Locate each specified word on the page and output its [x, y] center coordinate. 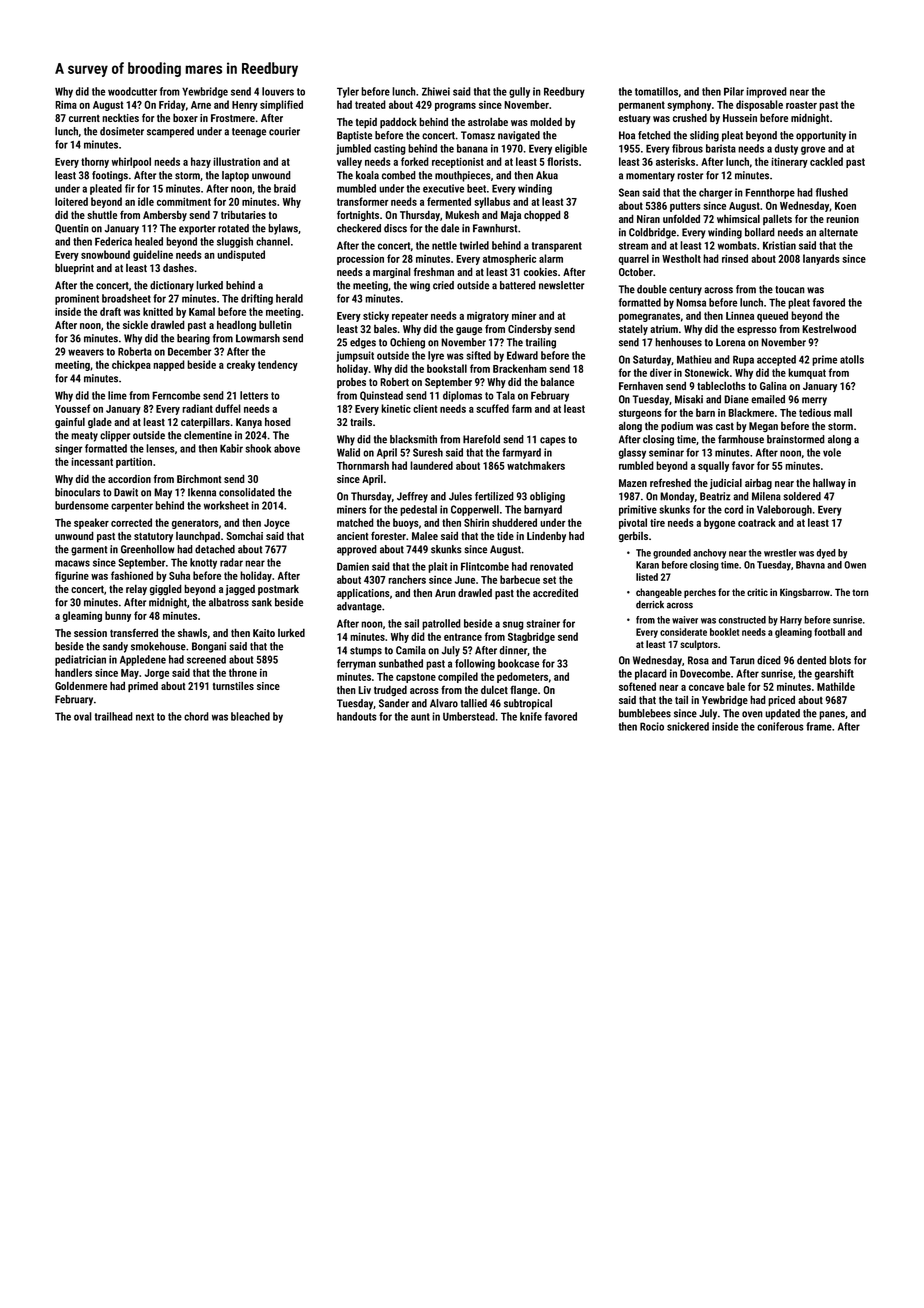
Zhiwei [436, 91]
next [145, 717]
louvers [278, 91]
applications [363, 594]
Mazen [633, 483]
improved [766, 92]
